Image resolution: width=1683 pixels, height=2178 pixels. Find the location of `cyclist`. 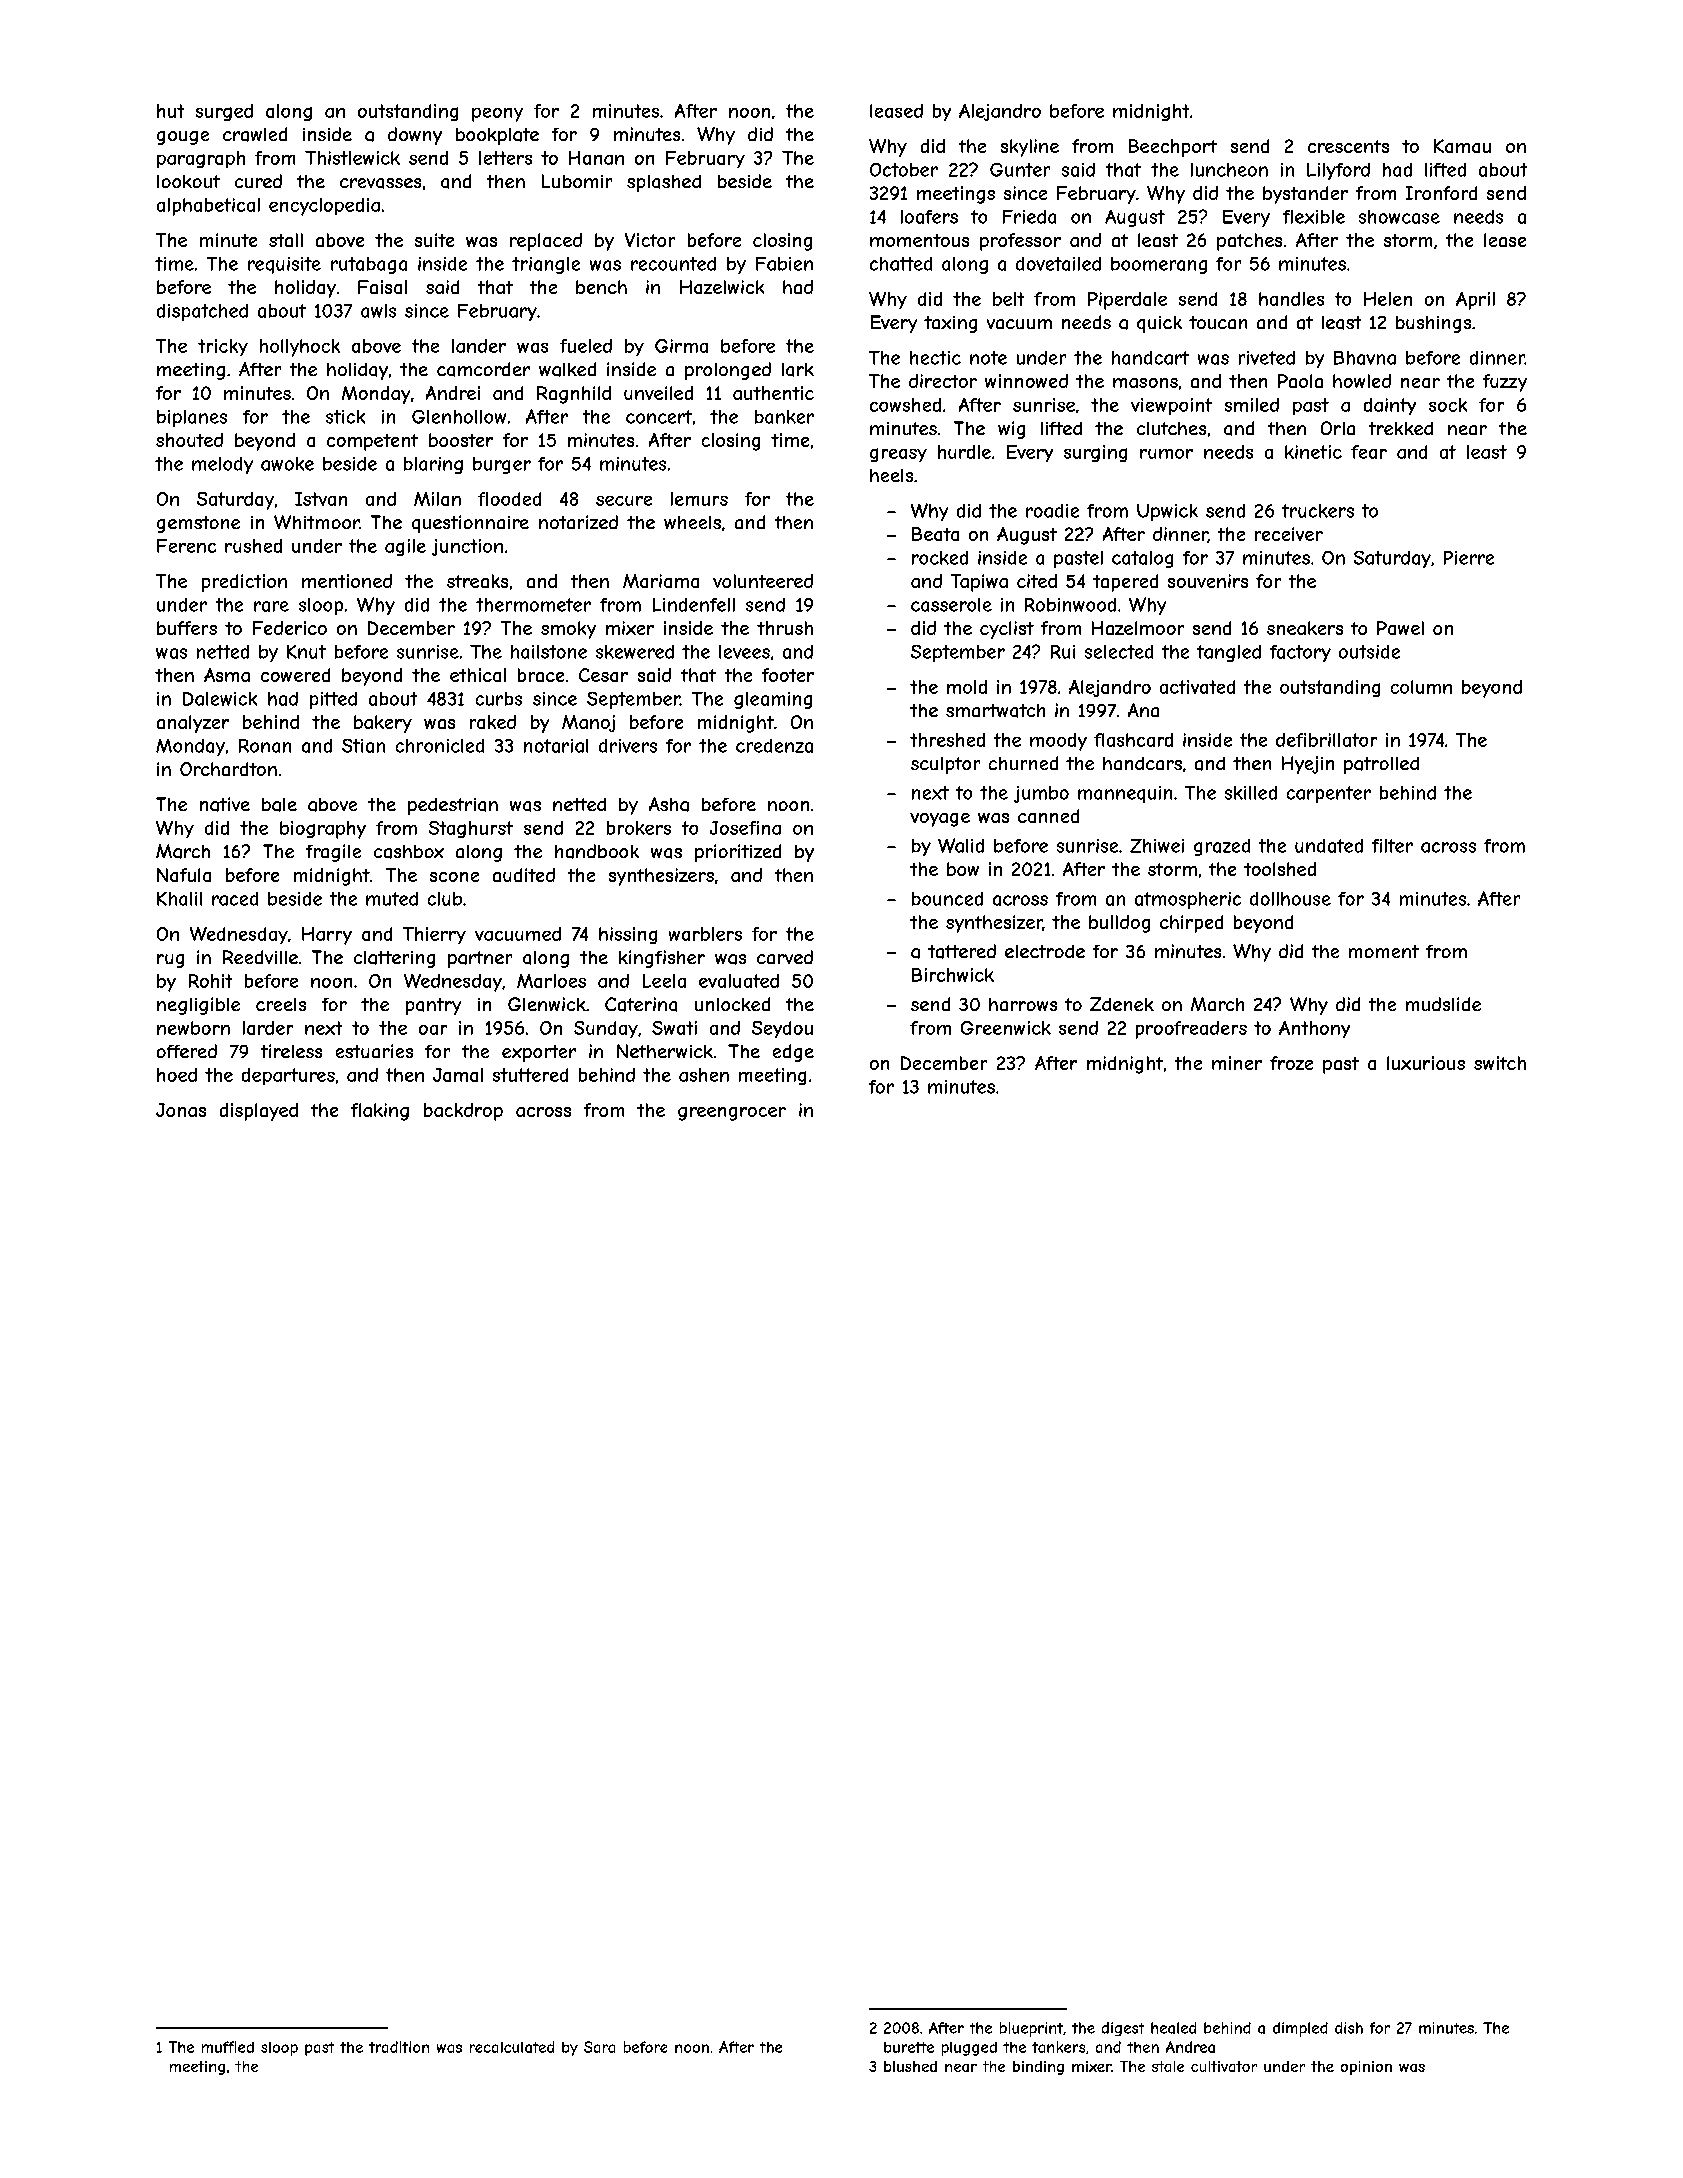

cyclist is located at coordinates (1007, 630).
